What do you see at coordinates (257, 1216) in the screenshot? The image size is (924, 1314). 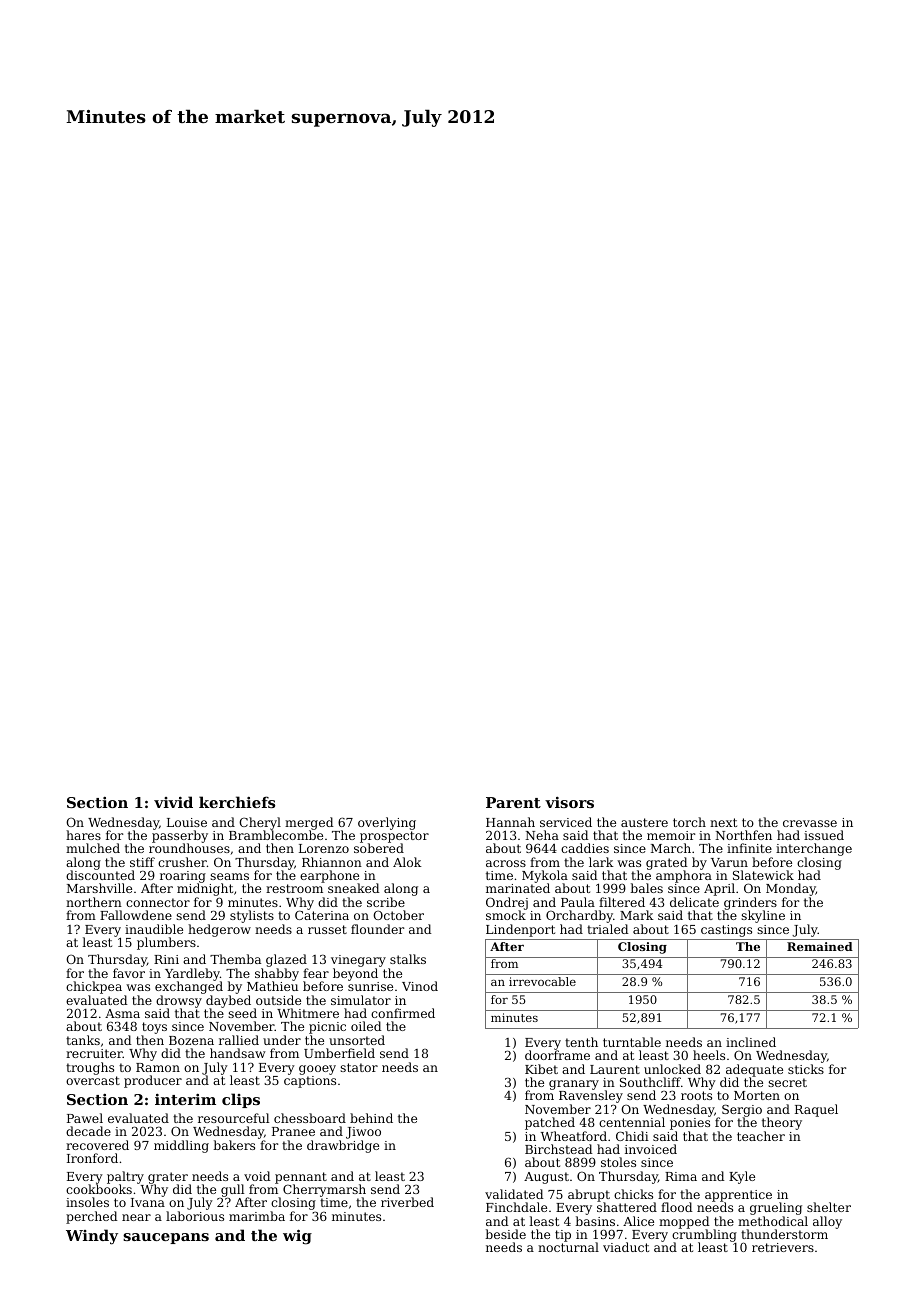 I see `marimba` at bounding box center [257, 1216].
